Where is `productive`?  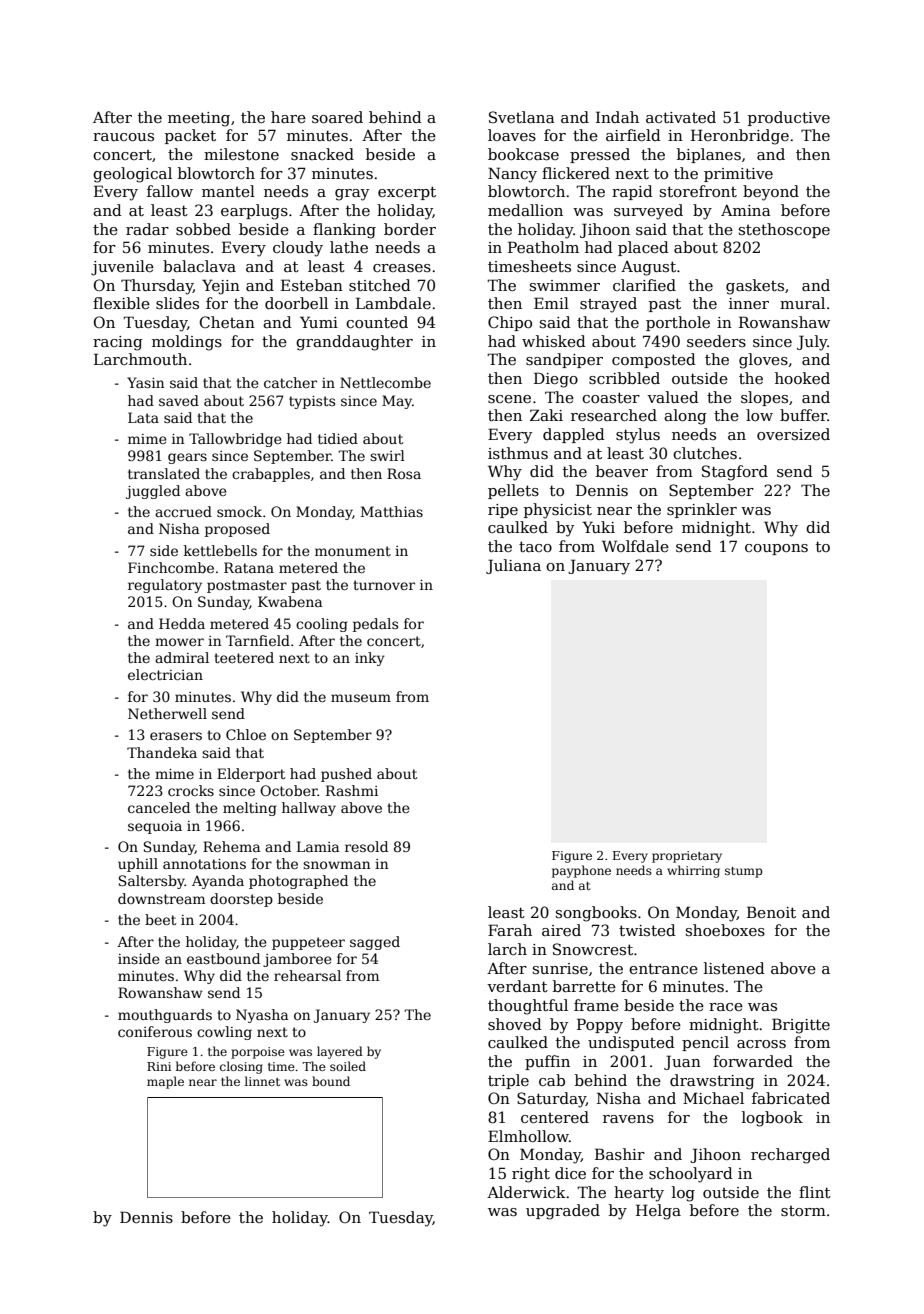
productive is located at coordinates (789, 118).
